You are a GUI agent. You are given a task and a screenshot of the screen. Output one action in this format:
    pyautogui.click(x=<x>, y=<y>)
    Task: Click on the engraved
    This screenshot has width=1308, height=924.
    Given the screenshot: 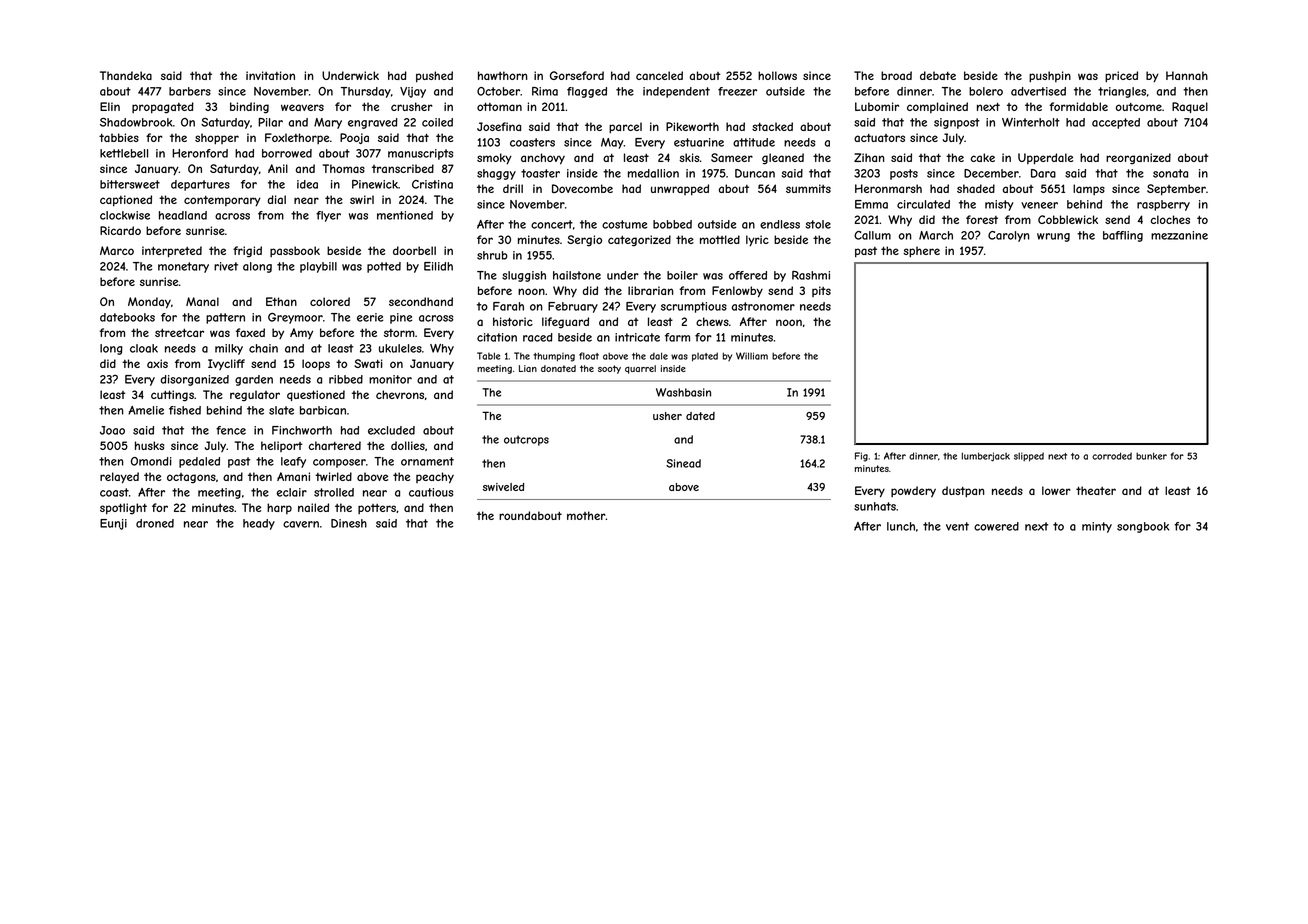 What is the action you would take?
    pyautogui.click(x=373, y=123)
